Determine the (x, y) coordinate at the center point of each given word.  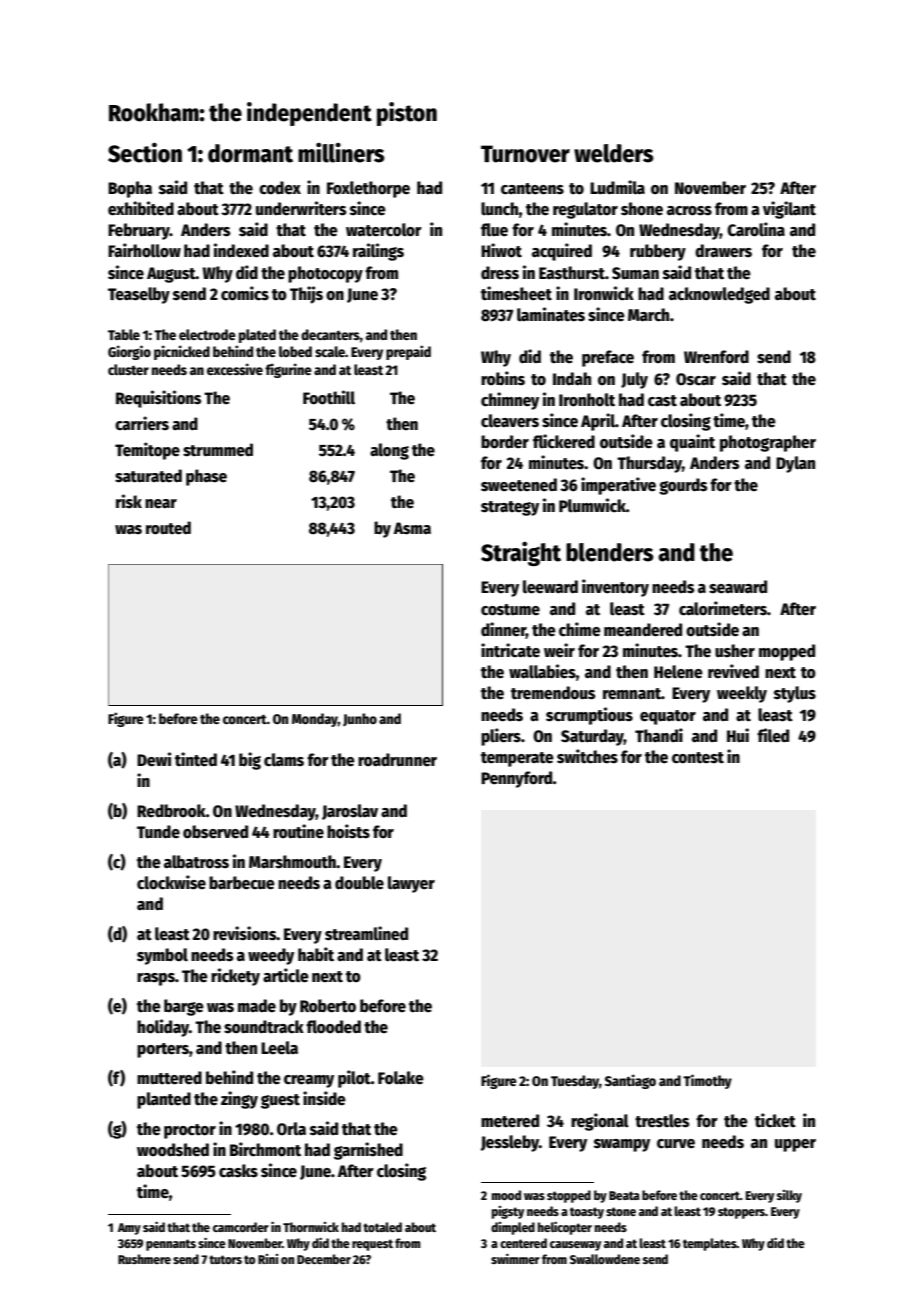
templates (710, 1244)
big (250, 761)
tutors (225, 1259)
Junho (360, 719)
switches (587, 756)
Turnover (525, 154)
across (689, 211)
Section (145, 152)
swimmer (515, 1259)
